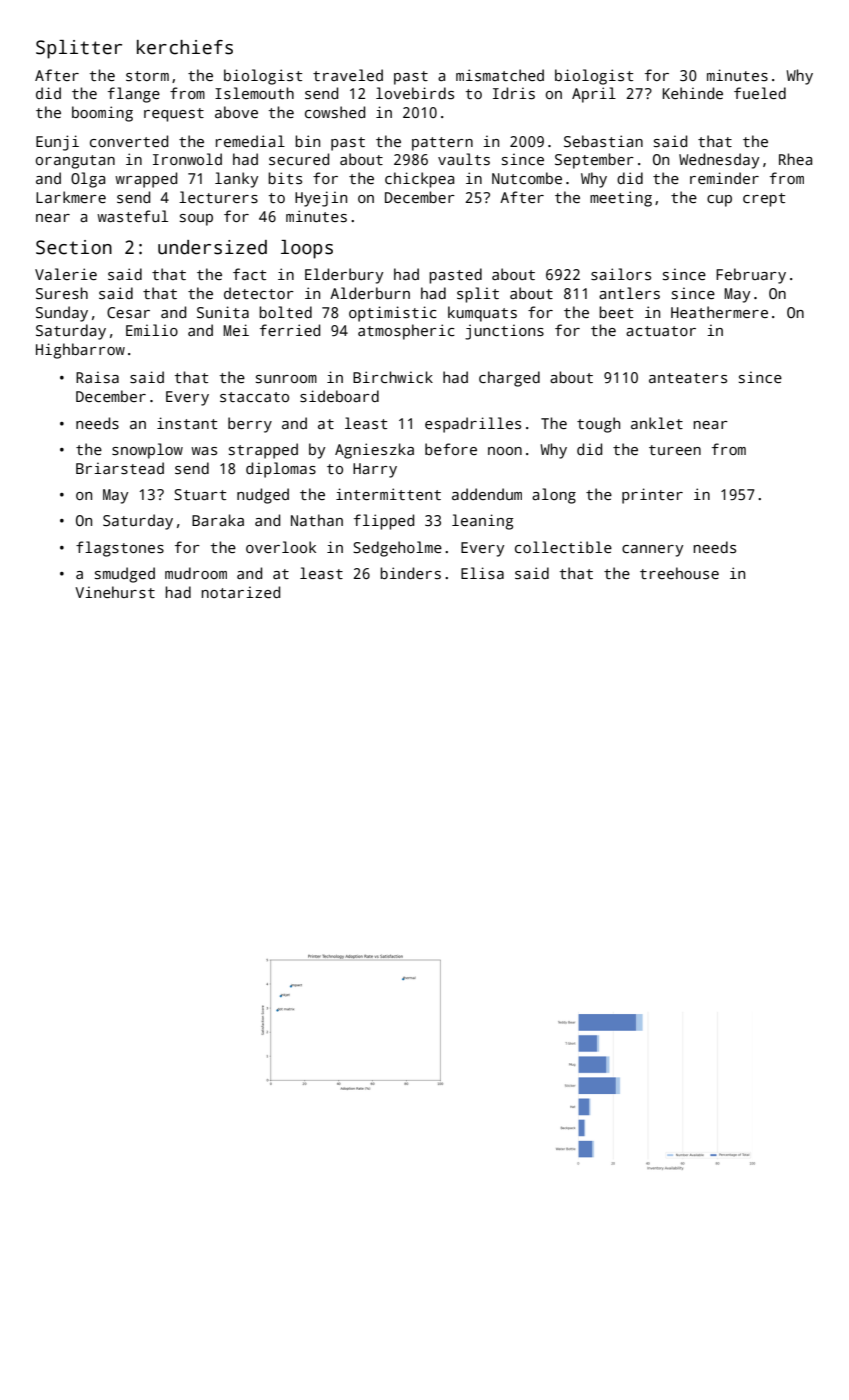 This page has height=1400, width=849. What do you see at coordinates (218, 197) in the page?
I see `lecturers` at bounding box center [218, 197].
